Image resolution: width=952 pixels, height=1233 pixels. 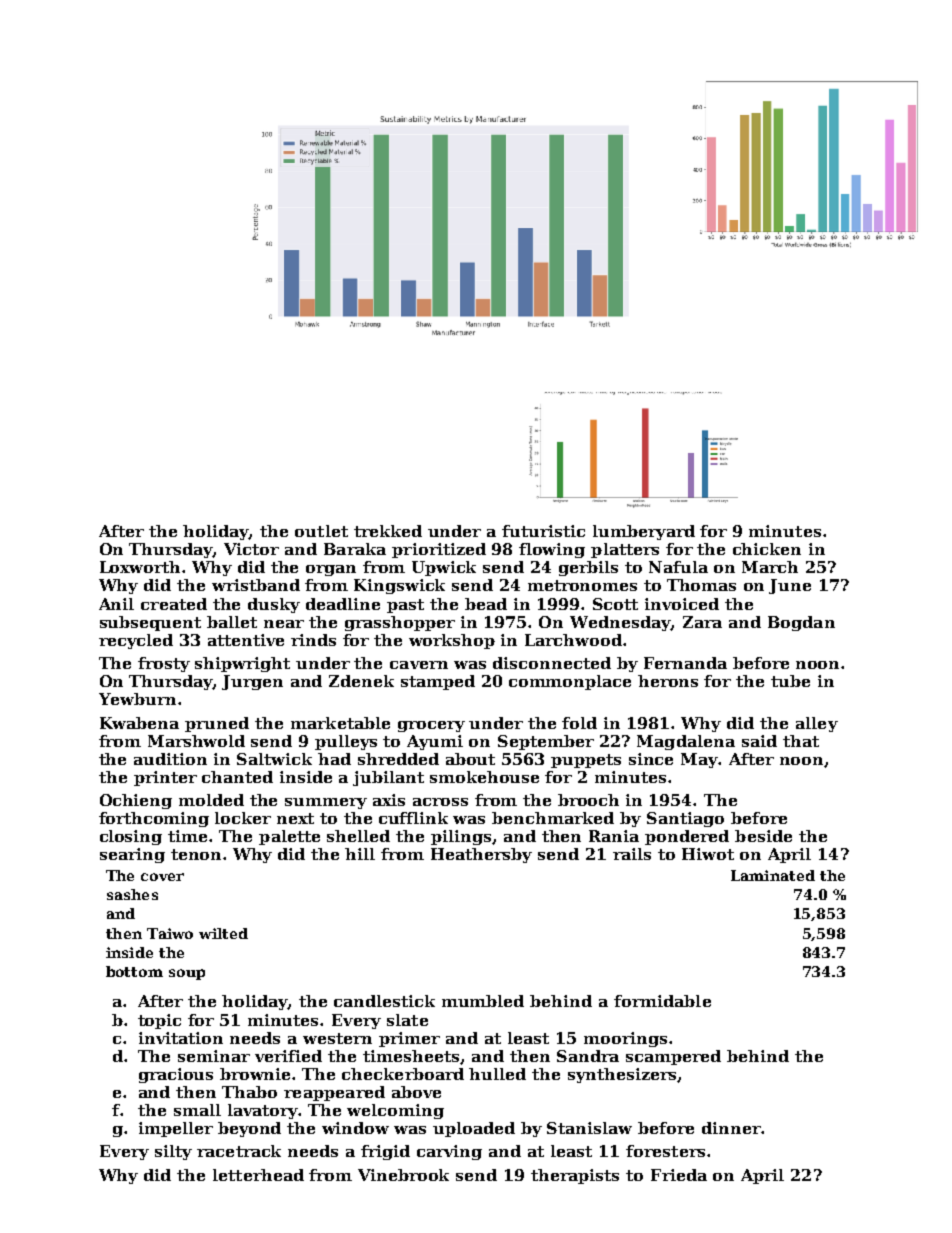 What do you see at coordinates (438, 682) in the page?
I see `stamped` at bounding box center [438, 682].
